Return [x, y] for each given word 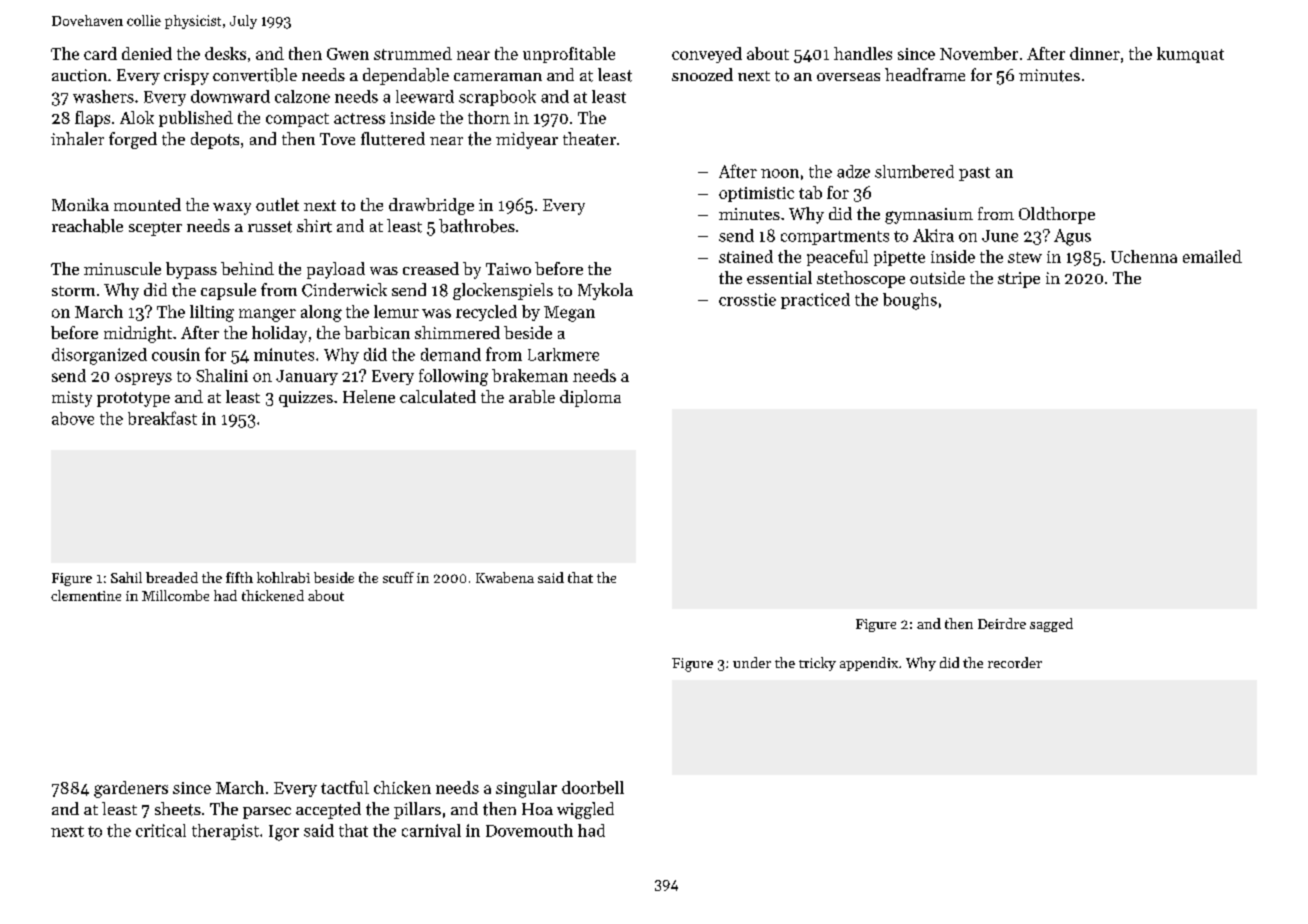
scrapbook [497, 98]
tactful [345, 787]
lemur [396, 311]
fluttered [393, 139]
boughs [910, 301]
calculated [438, 396]
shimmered [457, 332]
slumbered [914, 171]
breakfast [162, 418]
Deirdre [1002, 623]
